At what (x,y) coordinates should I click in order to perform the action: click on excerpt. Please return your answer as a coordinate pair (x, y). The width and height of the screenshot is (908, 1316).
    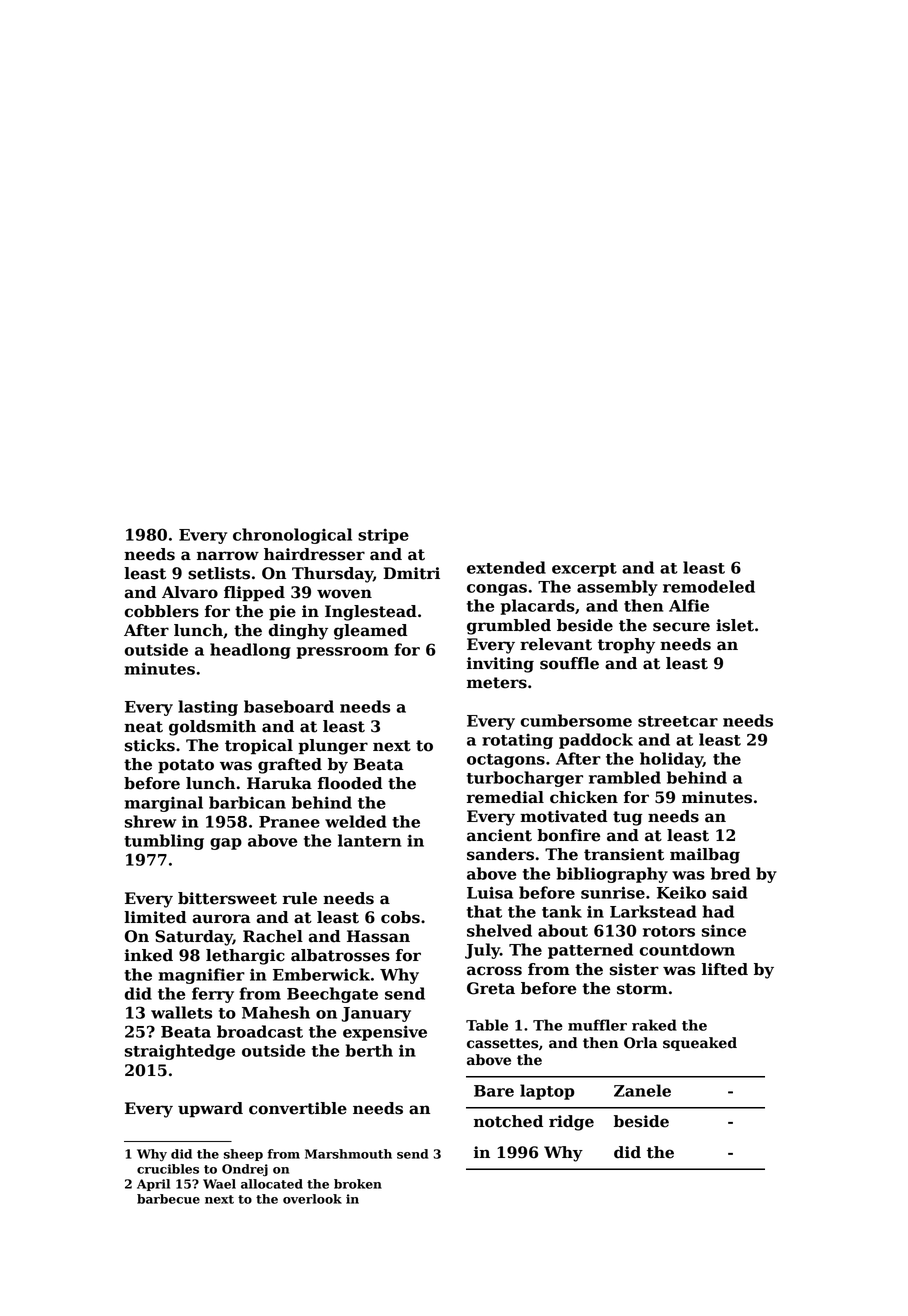
    Looking at the image, I should click on (584, 570).
